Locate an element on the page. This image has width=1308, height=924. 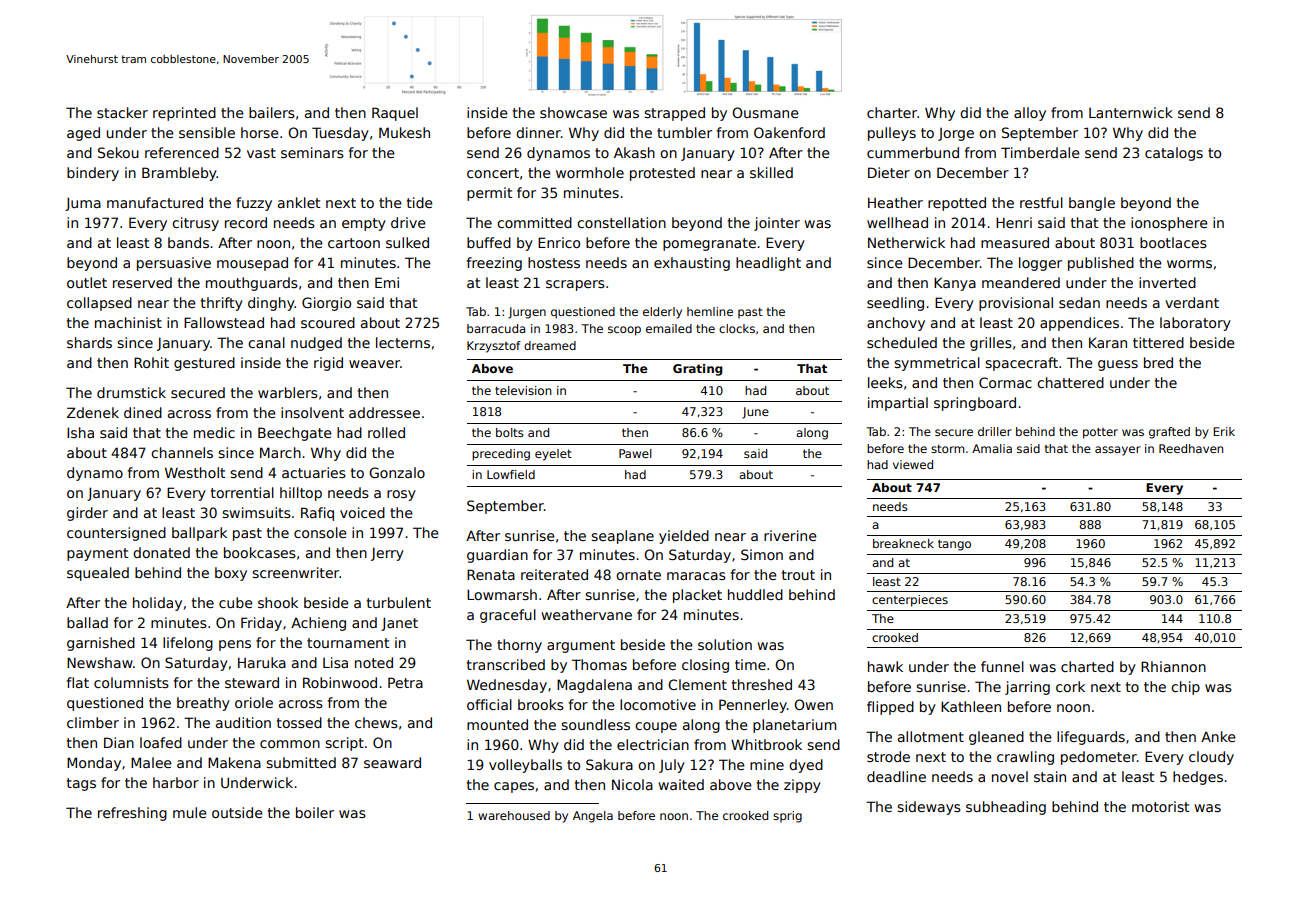
television is located at coordinates (523, 390).
